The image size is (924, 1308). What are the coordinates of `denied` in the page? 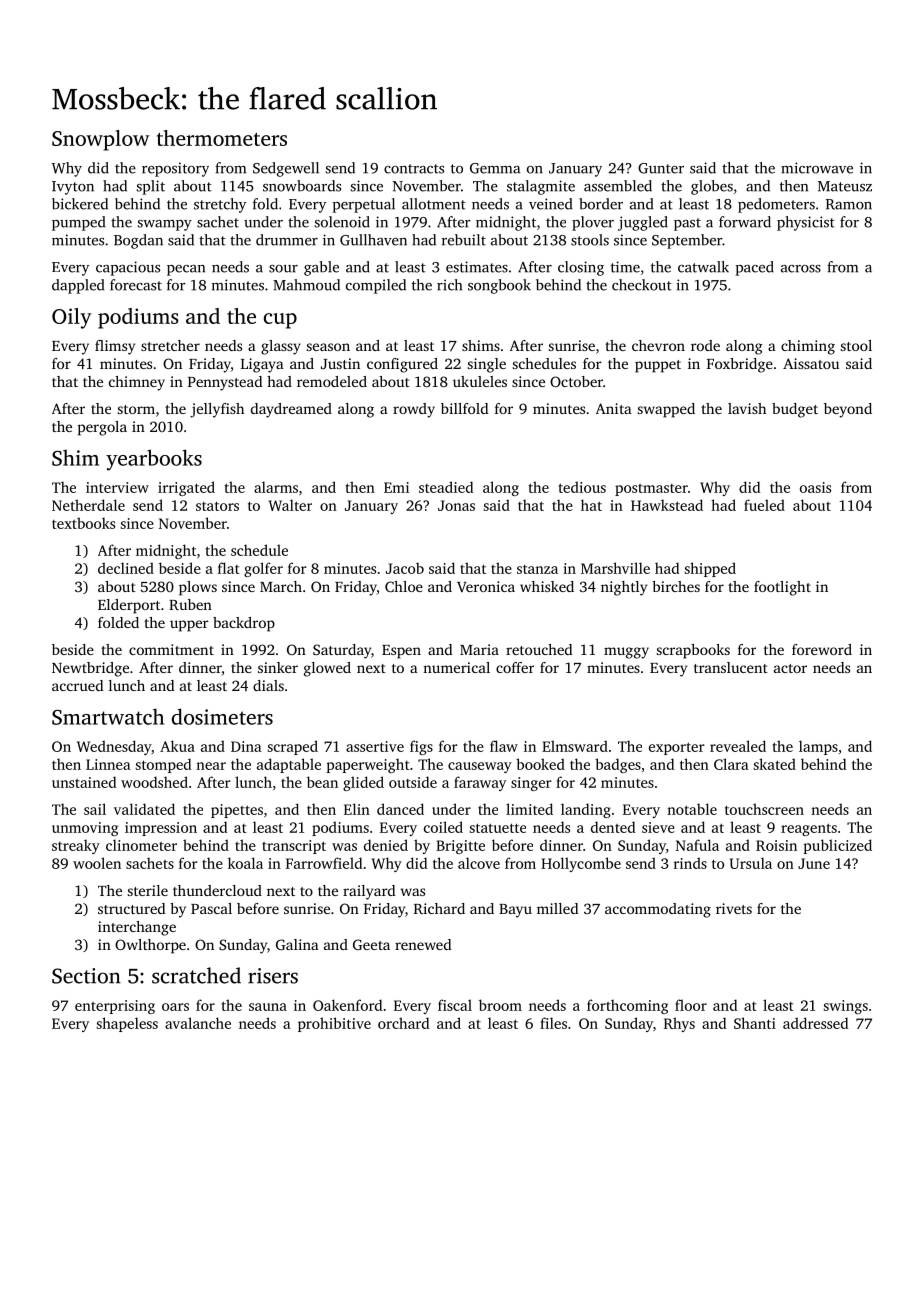 It's located at (386, 845).
